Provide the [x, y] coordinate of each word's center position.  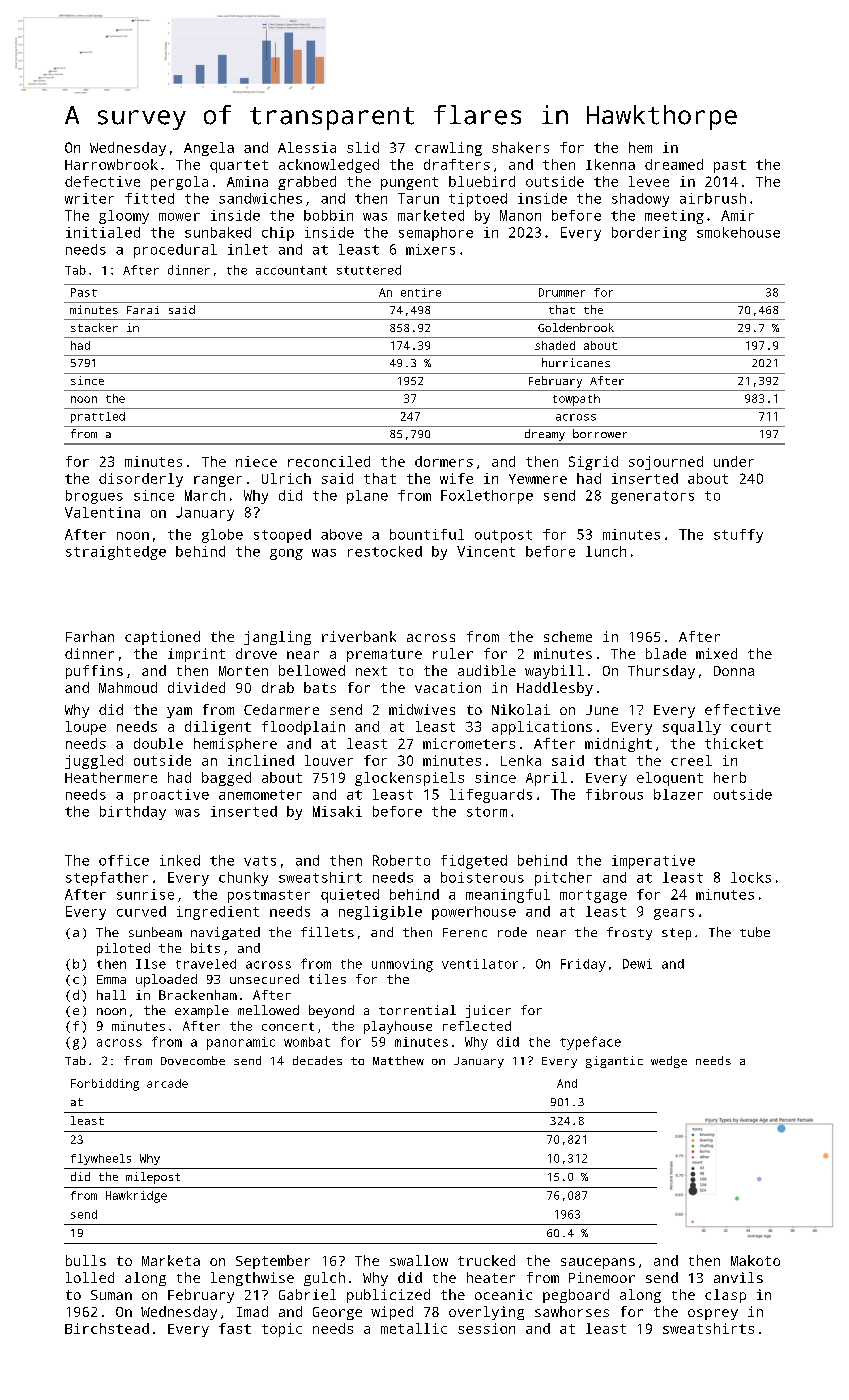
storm [487, 812]
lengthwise [252, 1279]
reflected [477, 1026]
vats [260, 861]
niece [256, 461]
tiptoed [478, 200]
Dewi [637, 964]
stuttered [369, 270]
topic [282, 1330]
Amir [737, 215]
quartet [239, 166]
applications [542, 728]
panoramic [241, 1043]
